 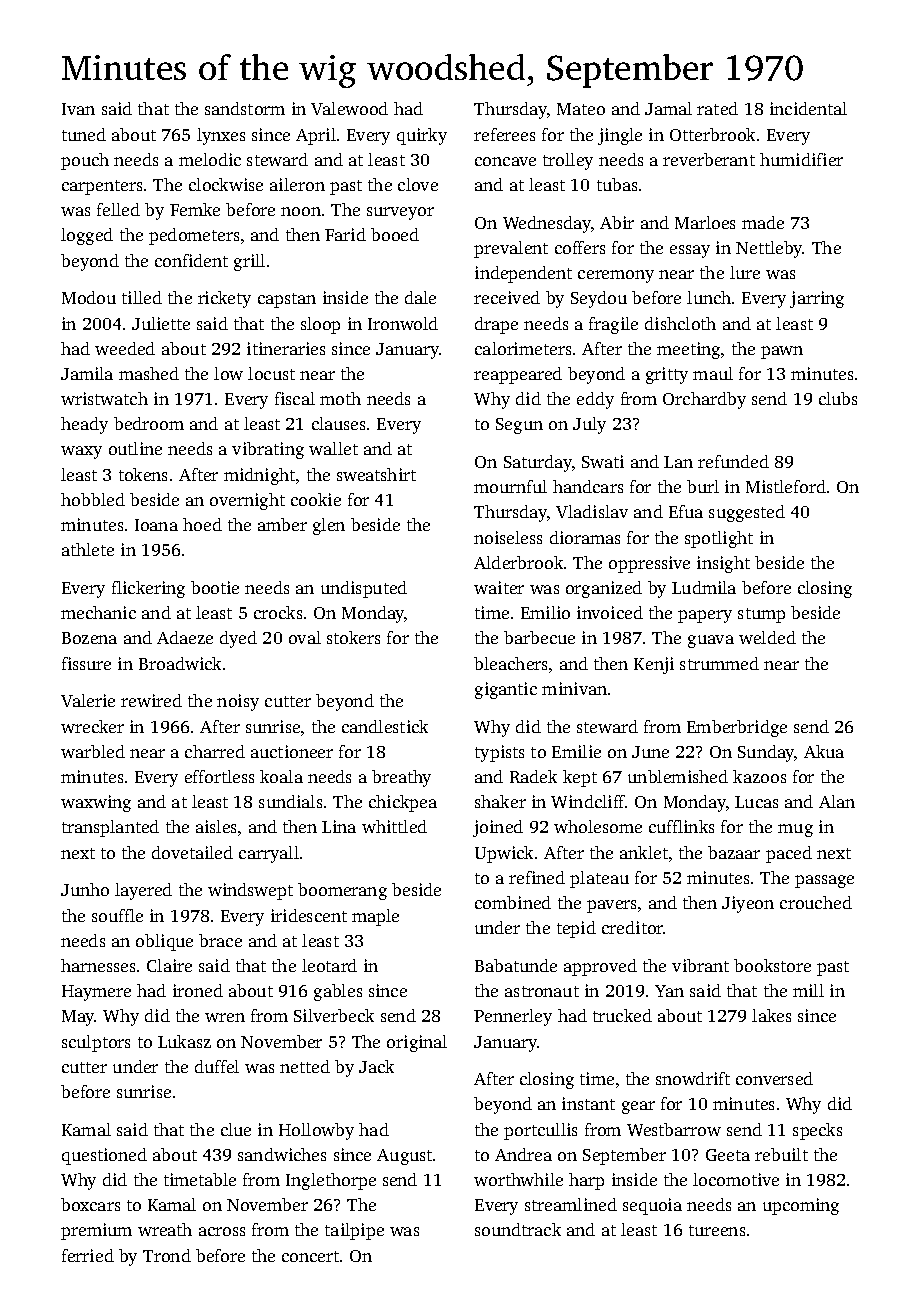 What do you see at coordinates (545, 612) in the screenshot?
I see `Emilio` at bounding box center [545, 612].
